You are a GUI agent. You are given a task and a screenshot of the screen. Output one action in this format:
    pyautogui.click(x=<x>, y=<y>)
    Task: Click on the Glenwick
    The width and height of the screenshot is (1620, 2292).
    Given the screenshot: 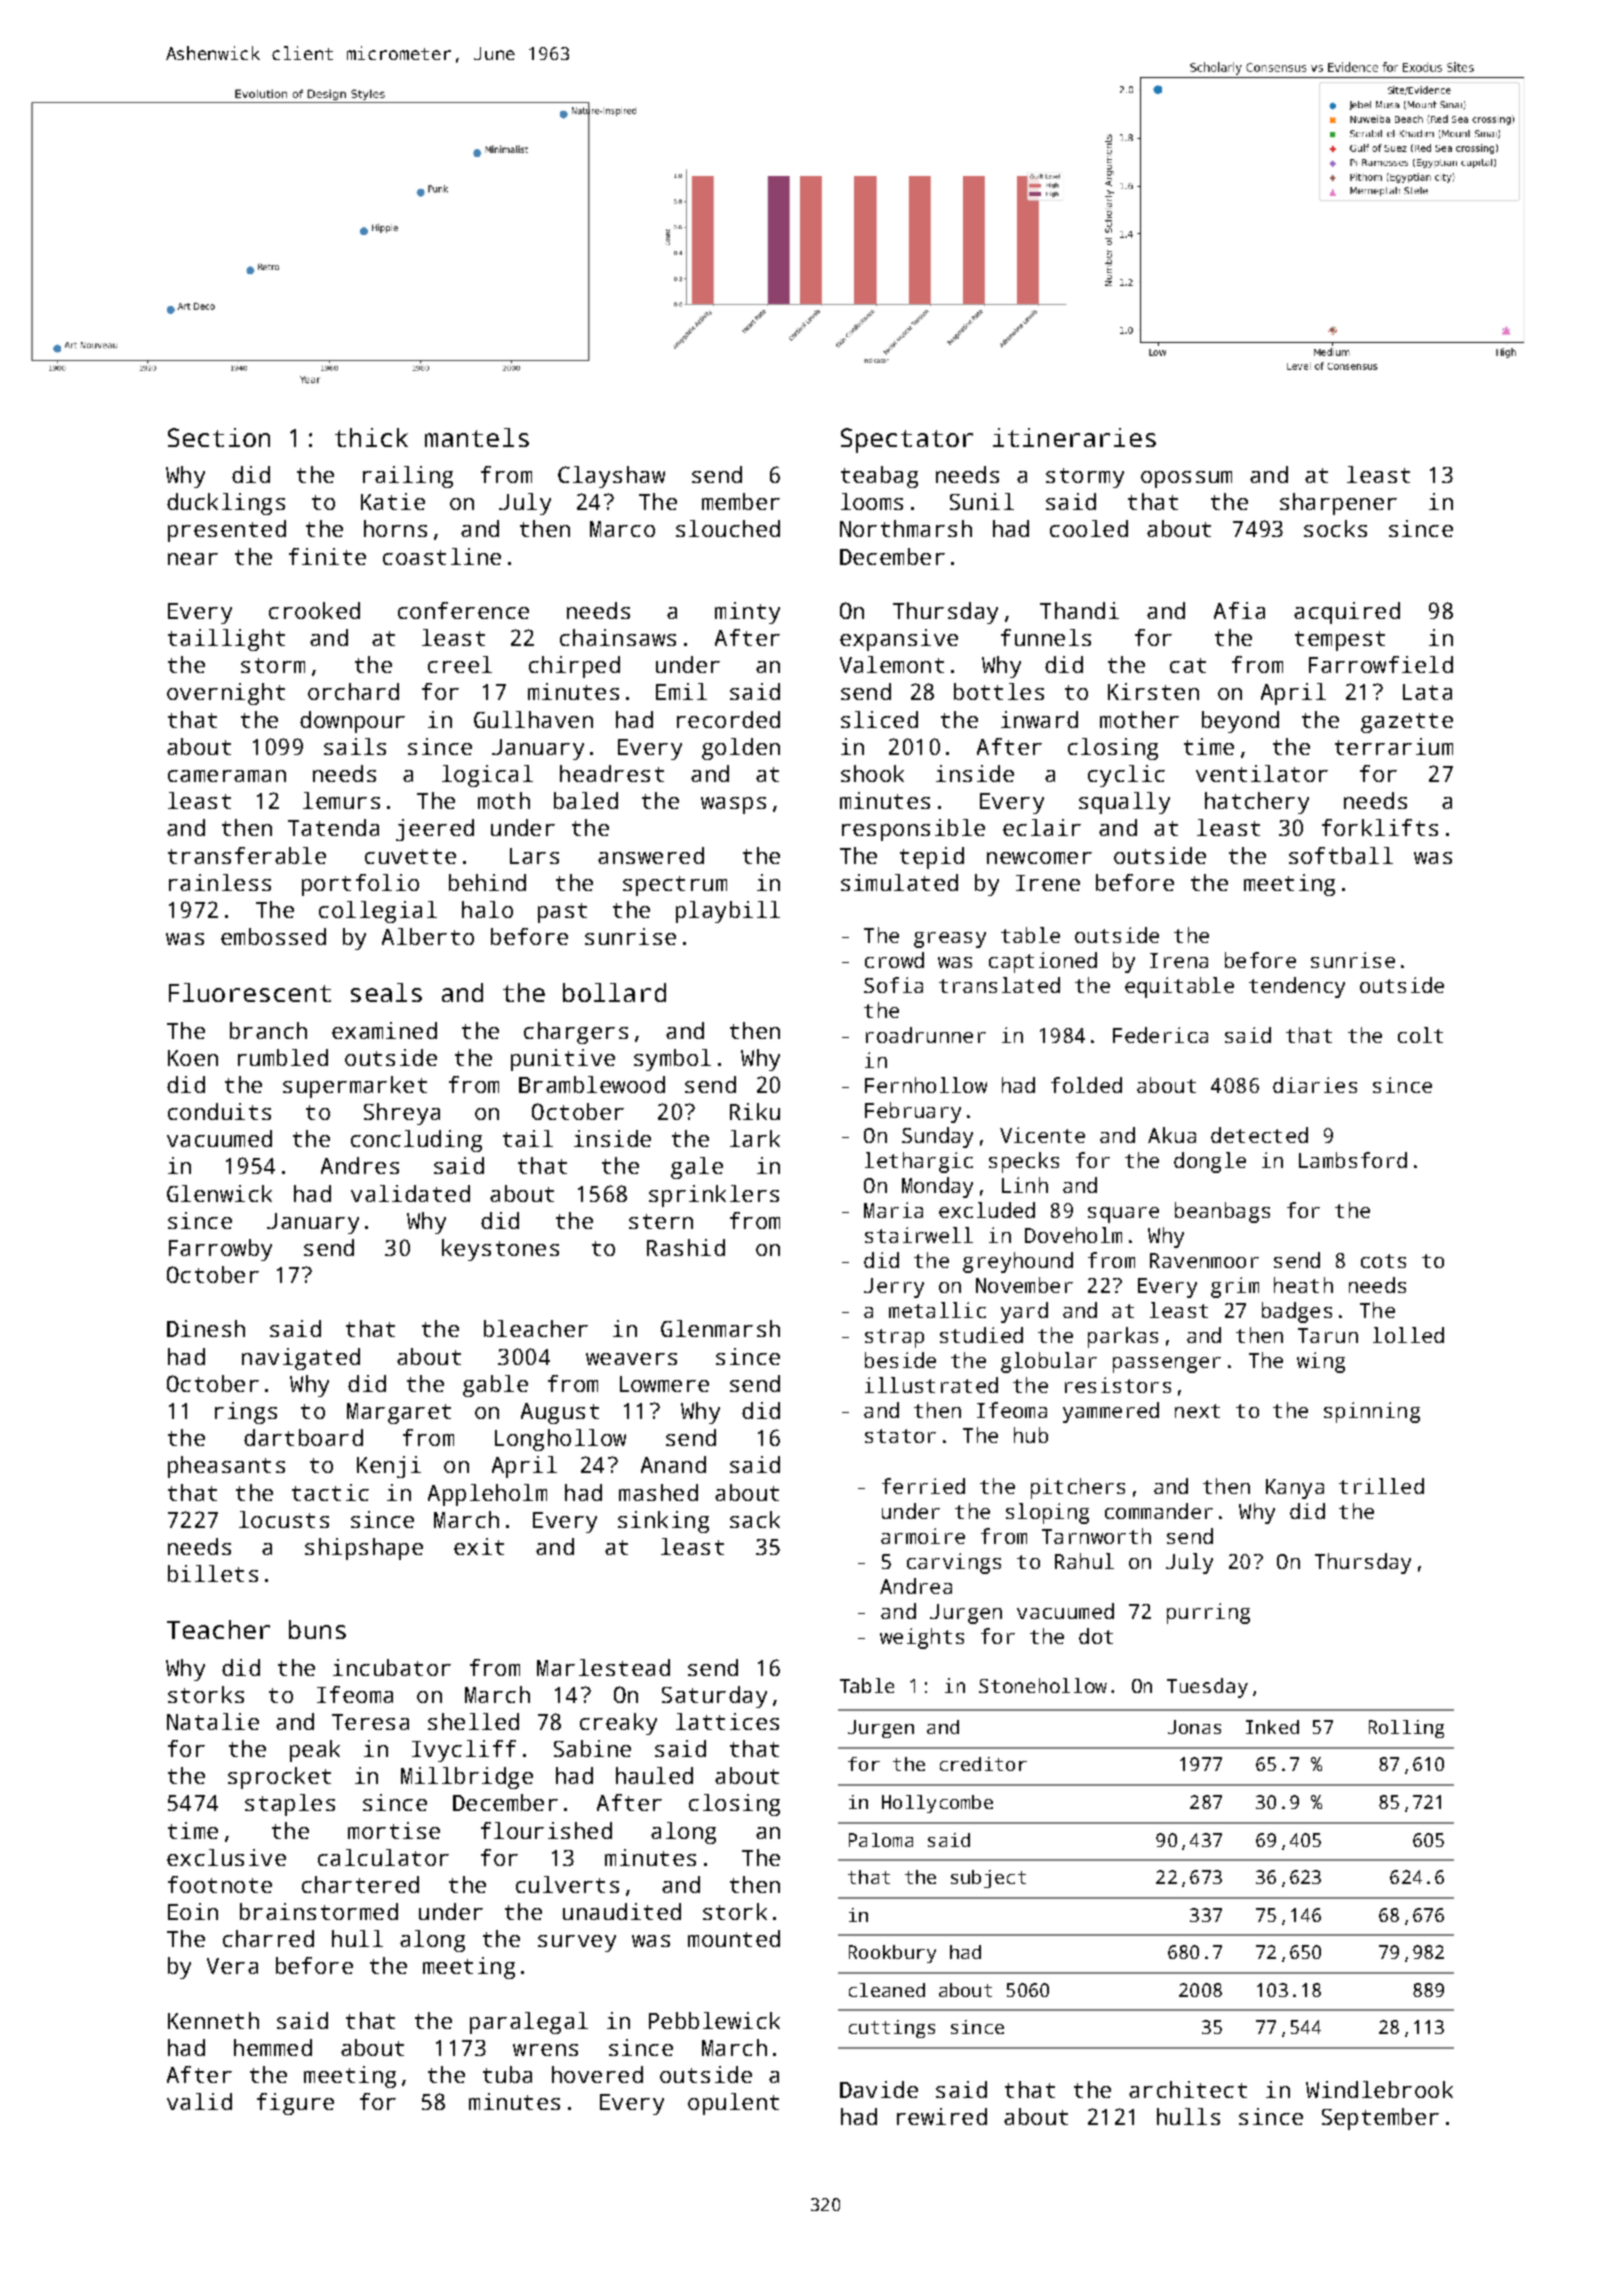 What is the action you would take?
    pyautogui.click(x=219, y=1193)
